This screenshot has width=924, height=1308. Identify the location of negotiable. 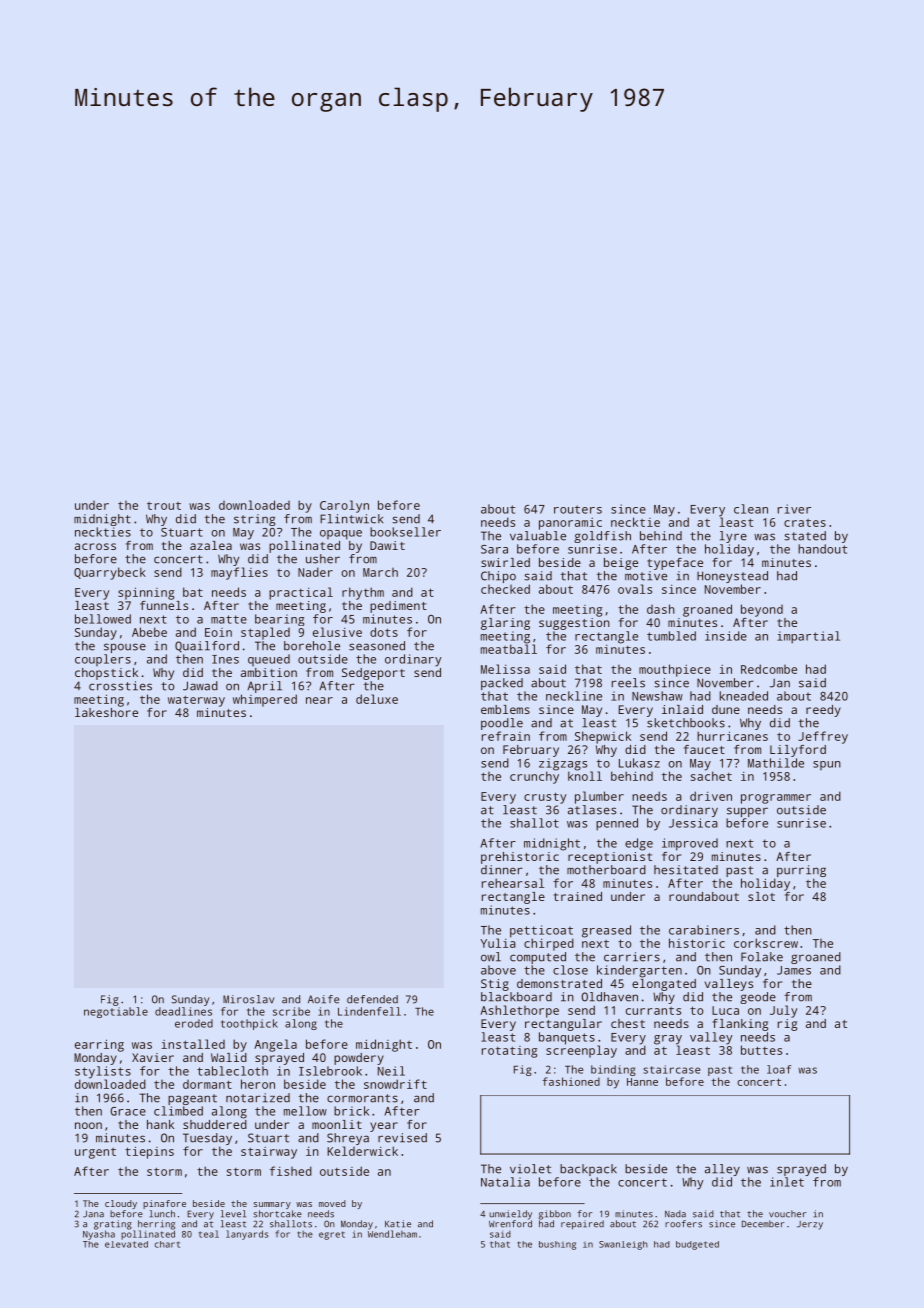
(116, 1012).
